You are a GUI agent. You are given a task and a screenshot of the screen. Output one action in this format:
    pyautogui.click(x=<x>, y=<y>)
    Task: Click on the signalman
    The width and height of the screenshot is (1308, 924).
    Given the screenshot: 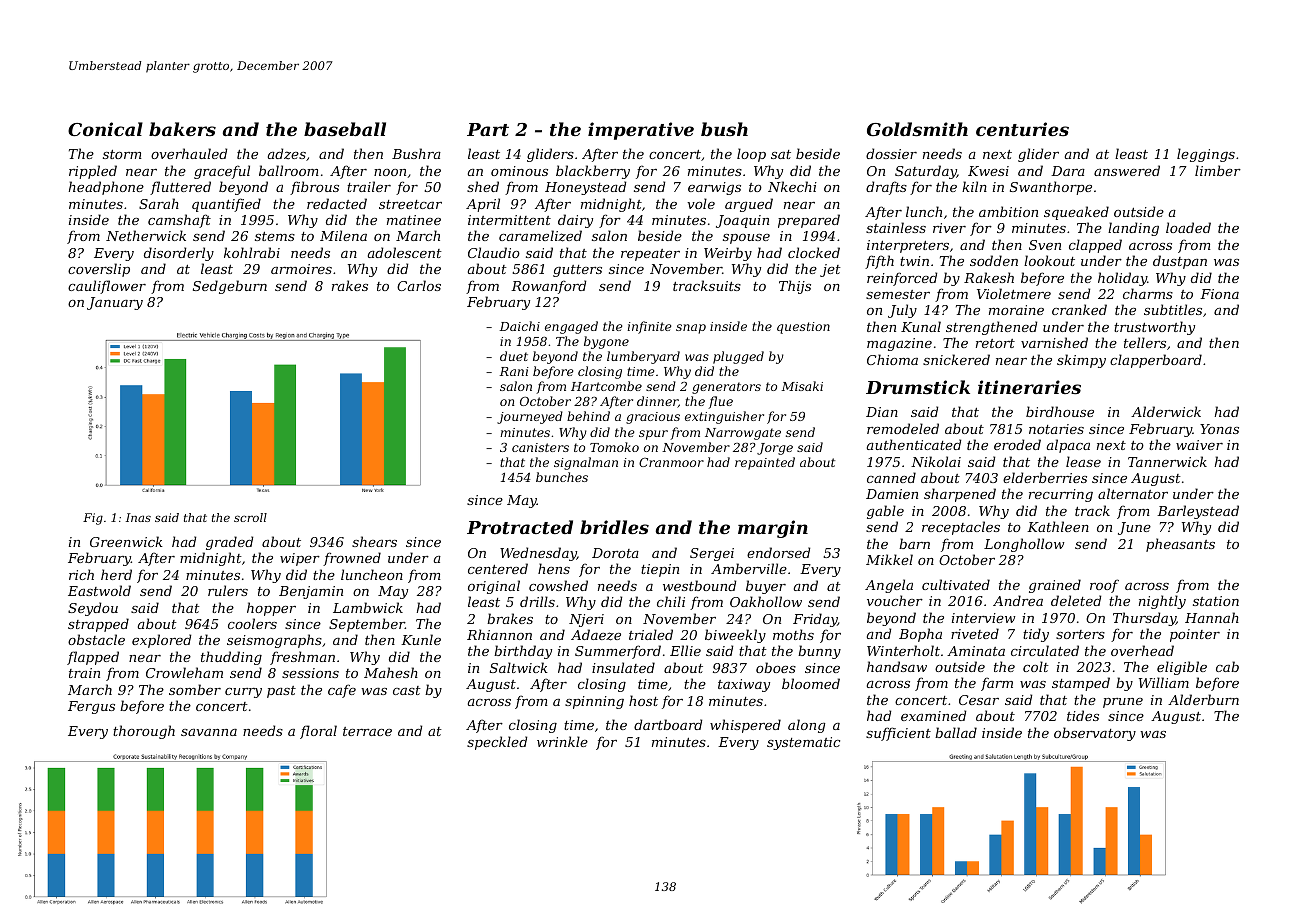 What is the action you would take?
    pyautogui.click(x=586, y=463)
